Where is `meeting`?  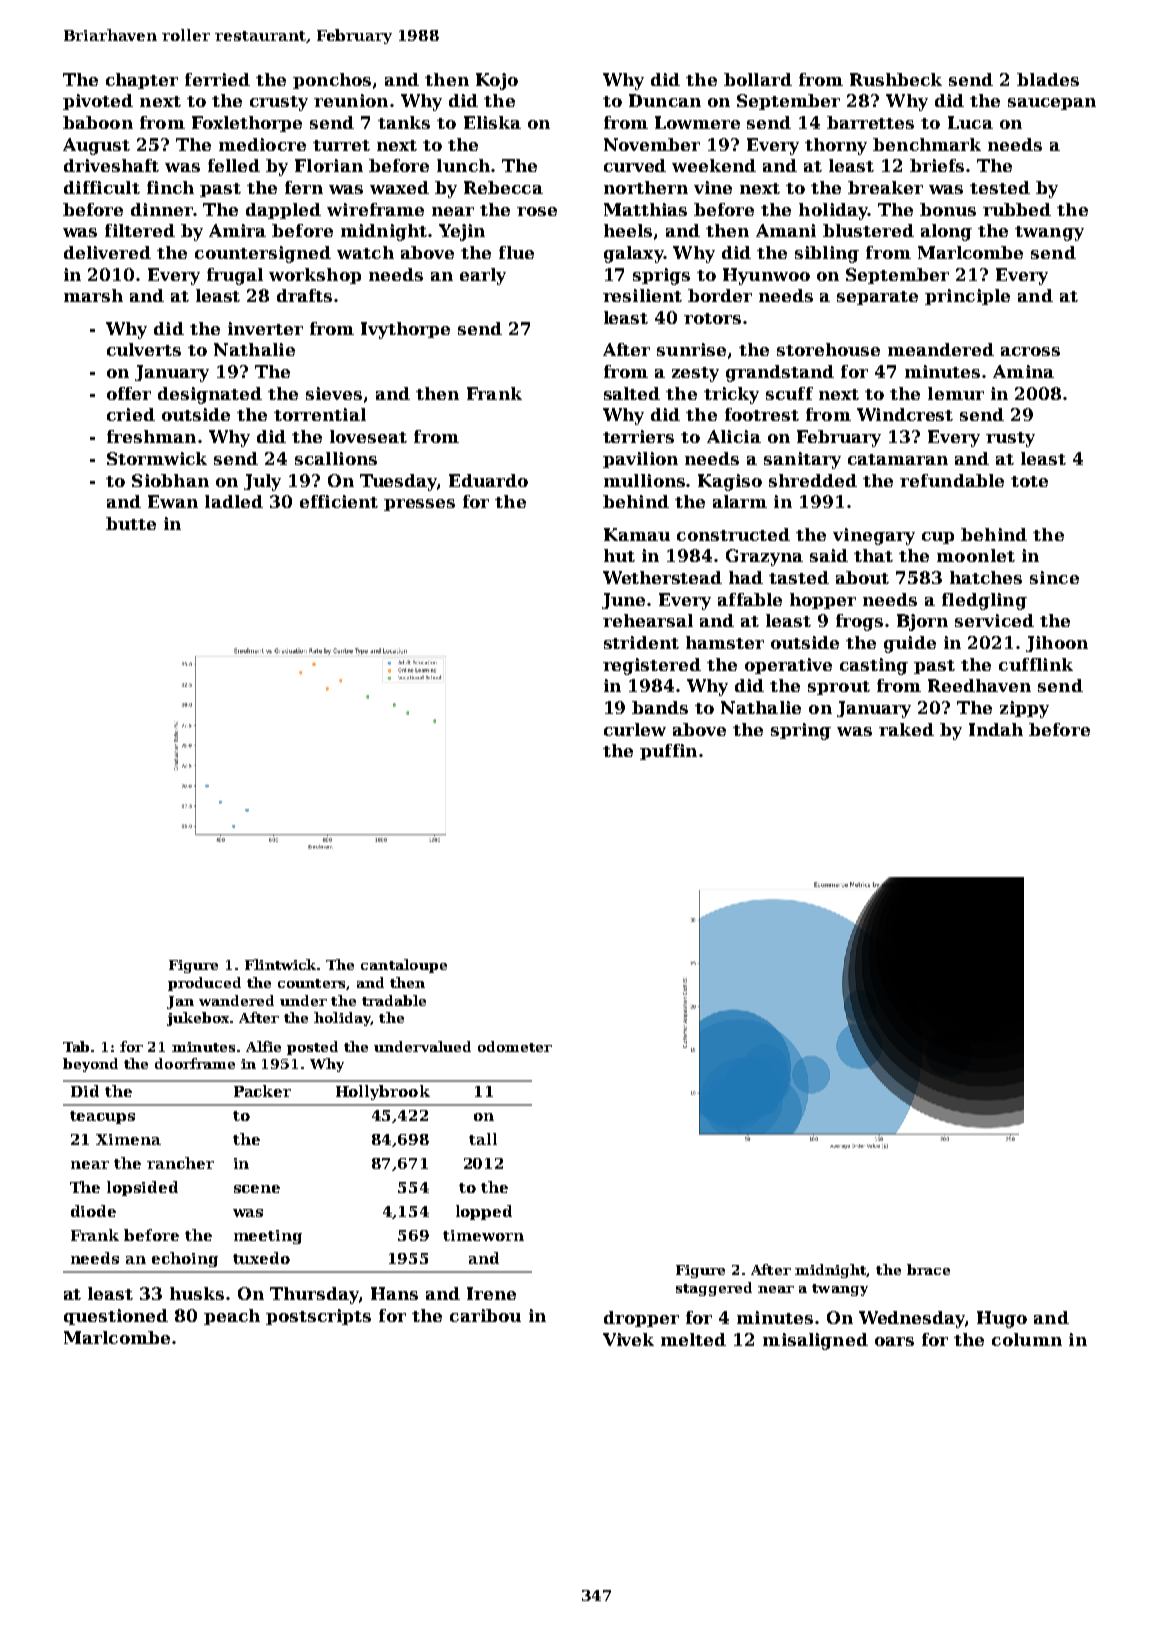
meeting is located at coordinates (268, 1237).
